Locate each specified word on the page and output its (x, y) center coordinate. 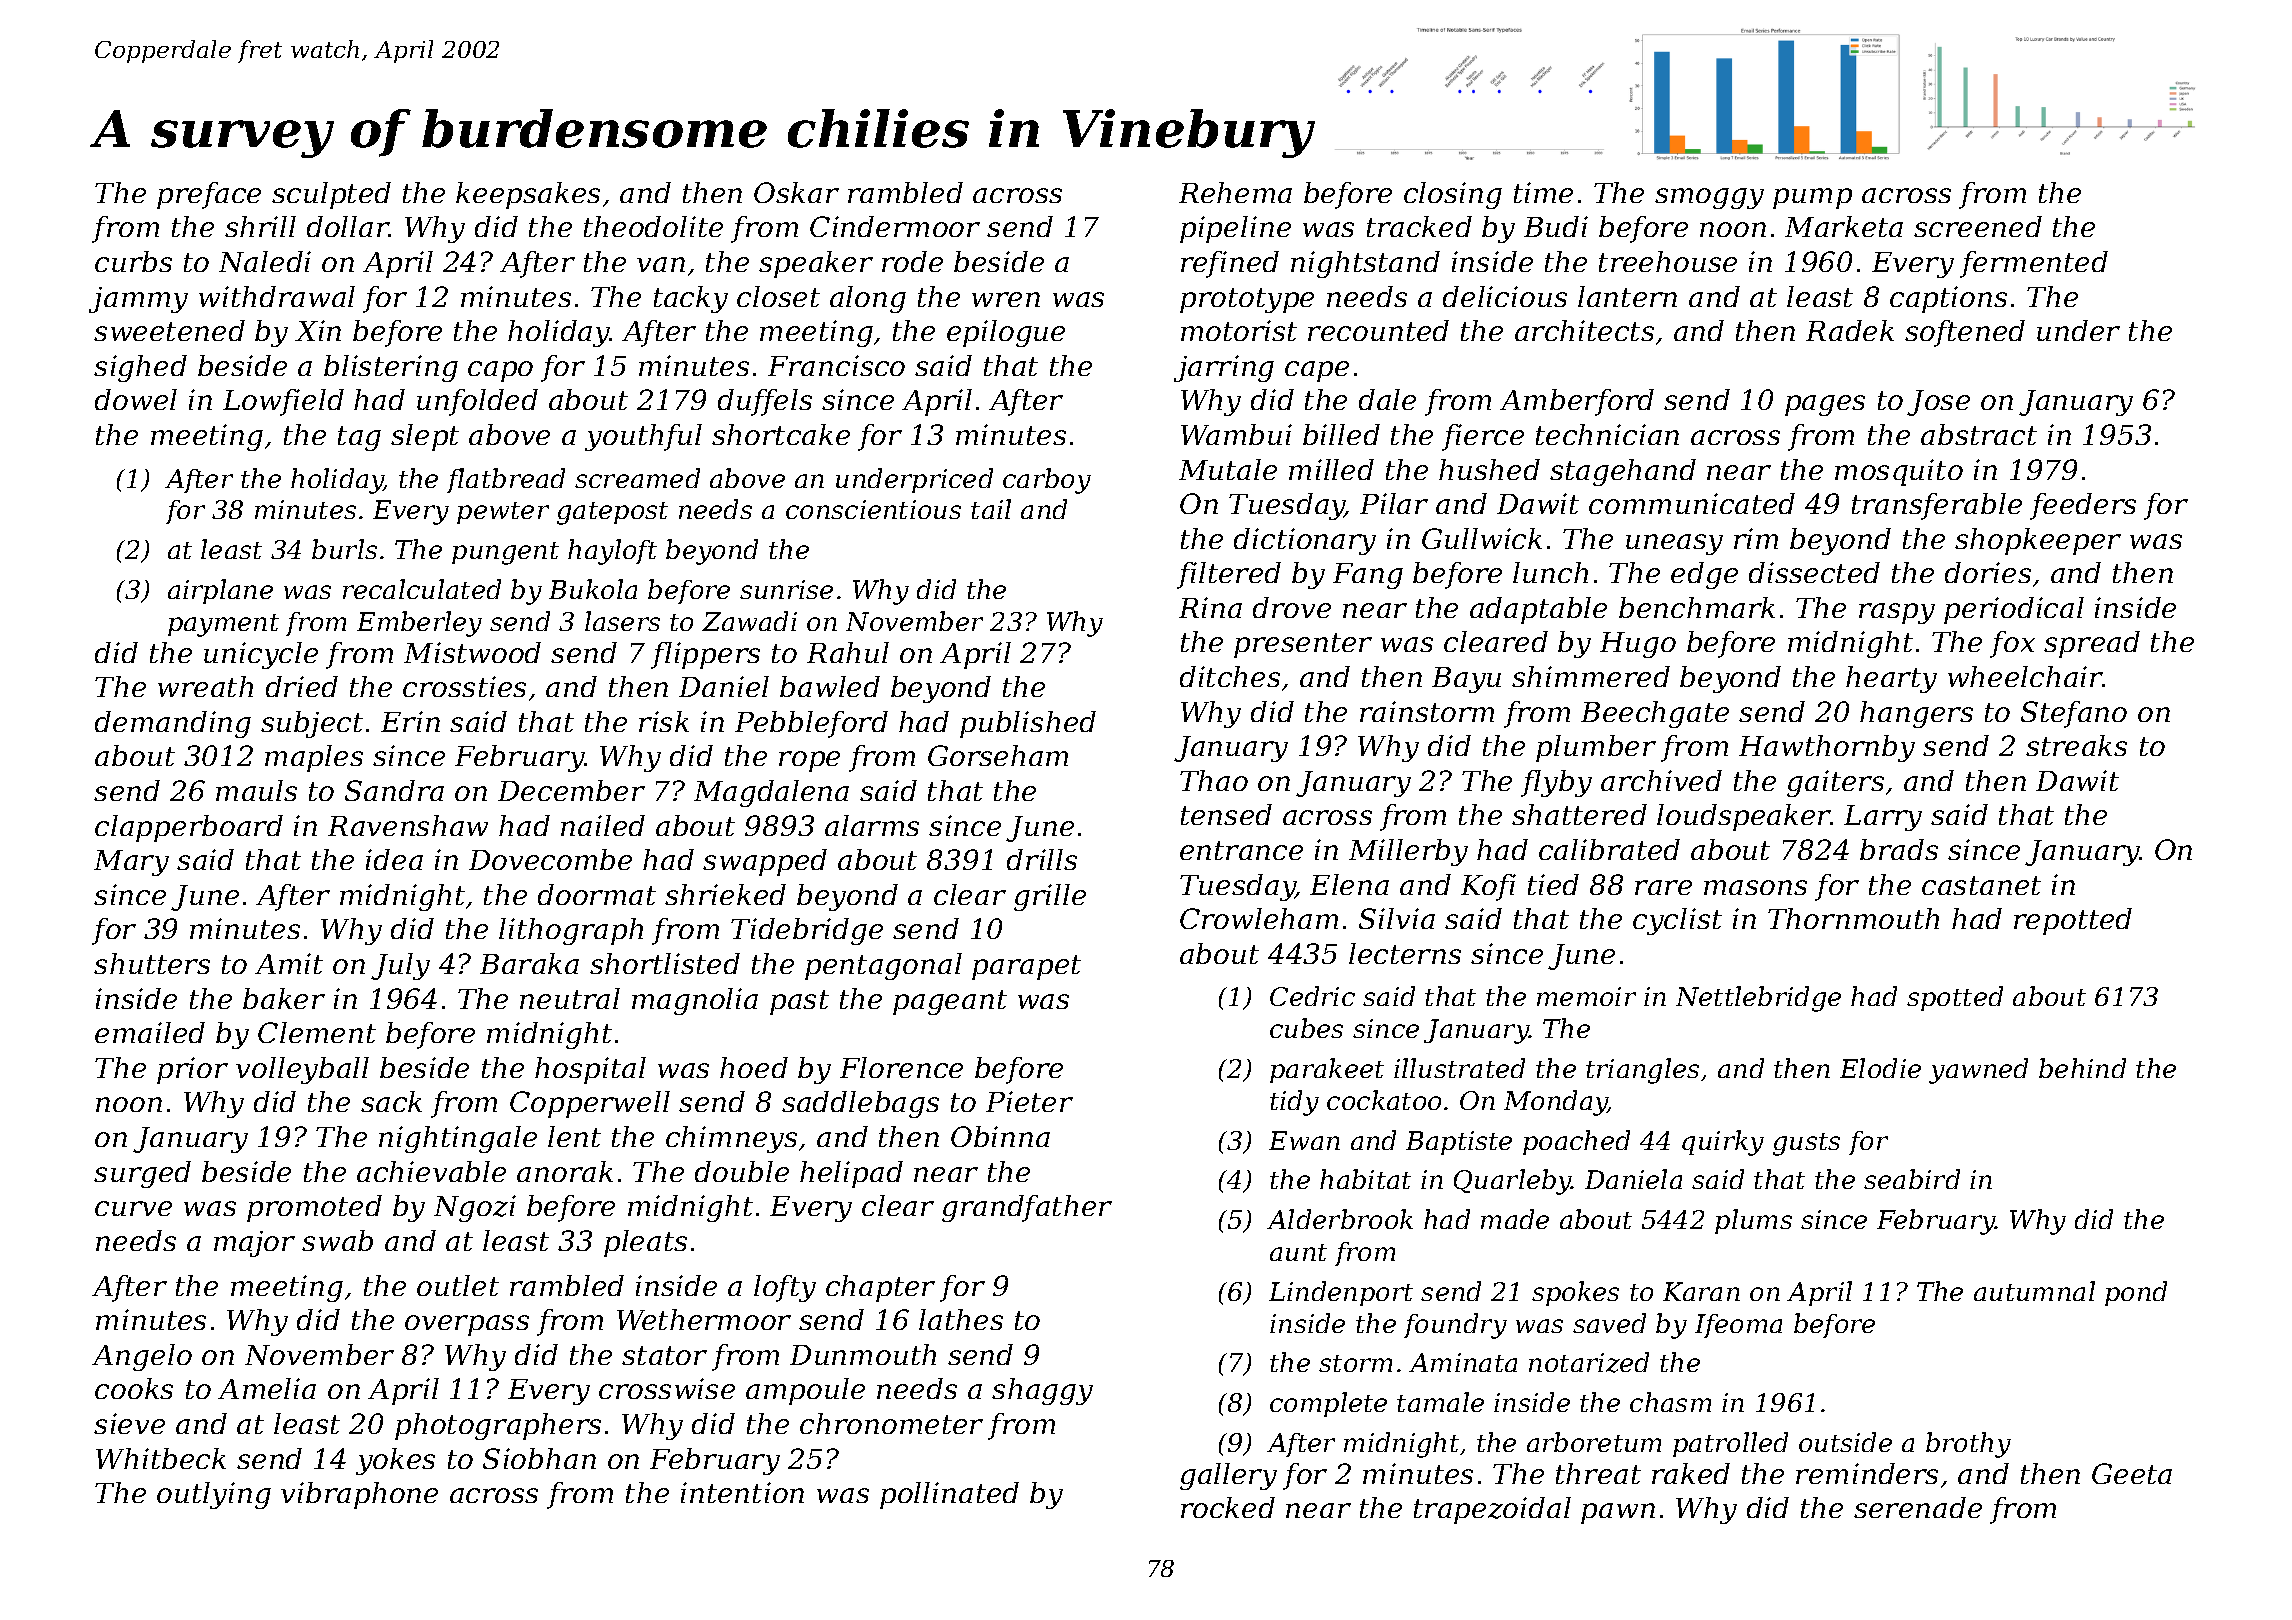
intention (742, 1492)
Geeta (2132, 1473)
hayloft (612, 552)
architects (1584, 330)
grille (1050, 897)
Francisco (836, 365)
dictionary (1305, 541)
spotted (1955, 998)
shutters (152, 963)
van (661, 264)
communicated (1692, 503)
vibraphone (359, 1495)
